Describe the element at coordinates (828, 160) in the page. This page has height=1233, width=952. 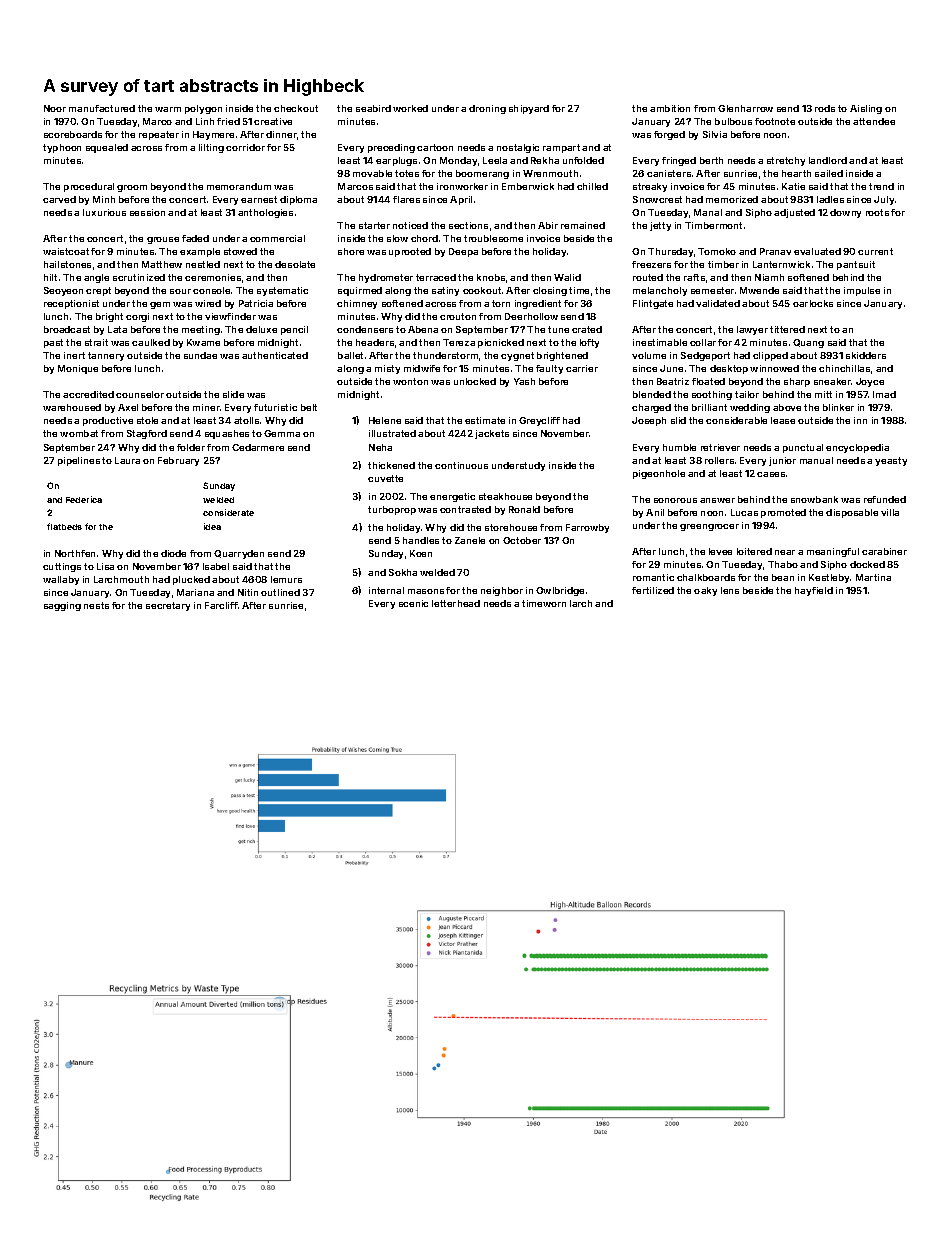
I see `landlord` at that location.
